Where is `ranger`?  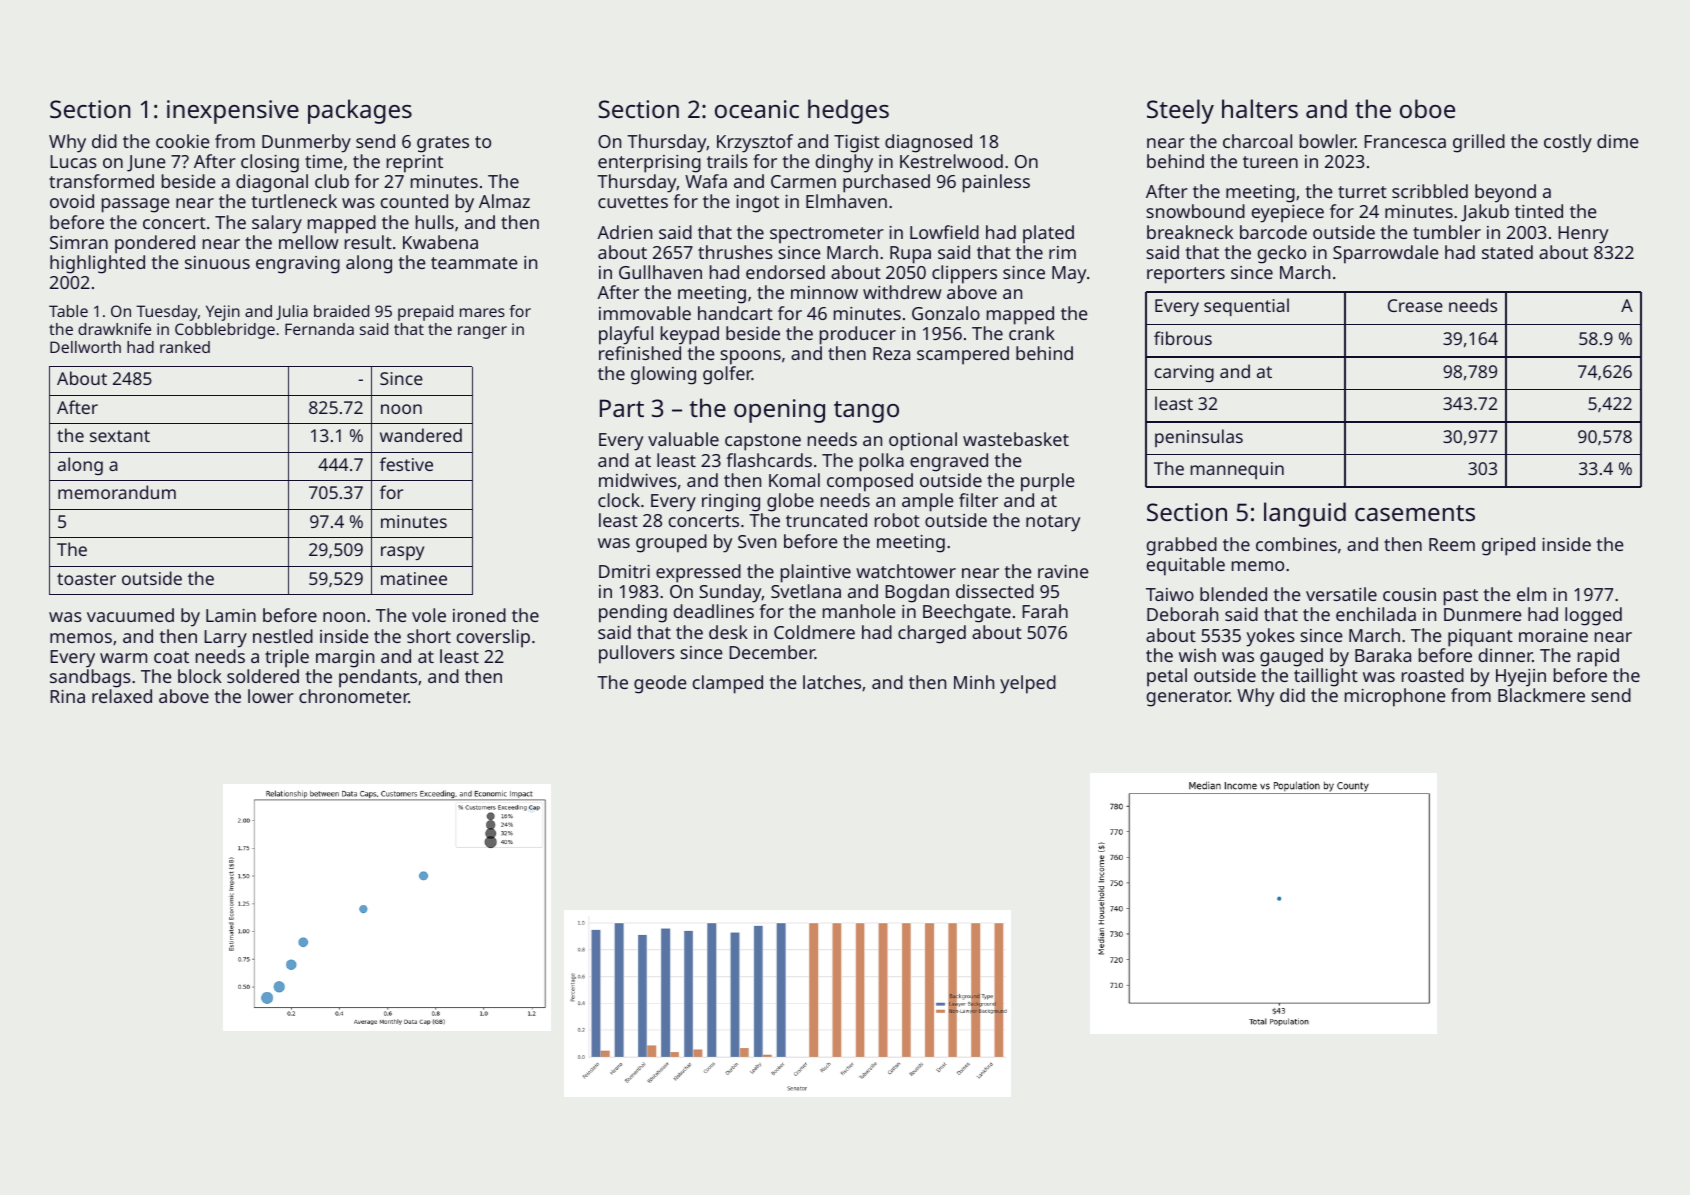
ranger is located at coordinates (482, 332).
